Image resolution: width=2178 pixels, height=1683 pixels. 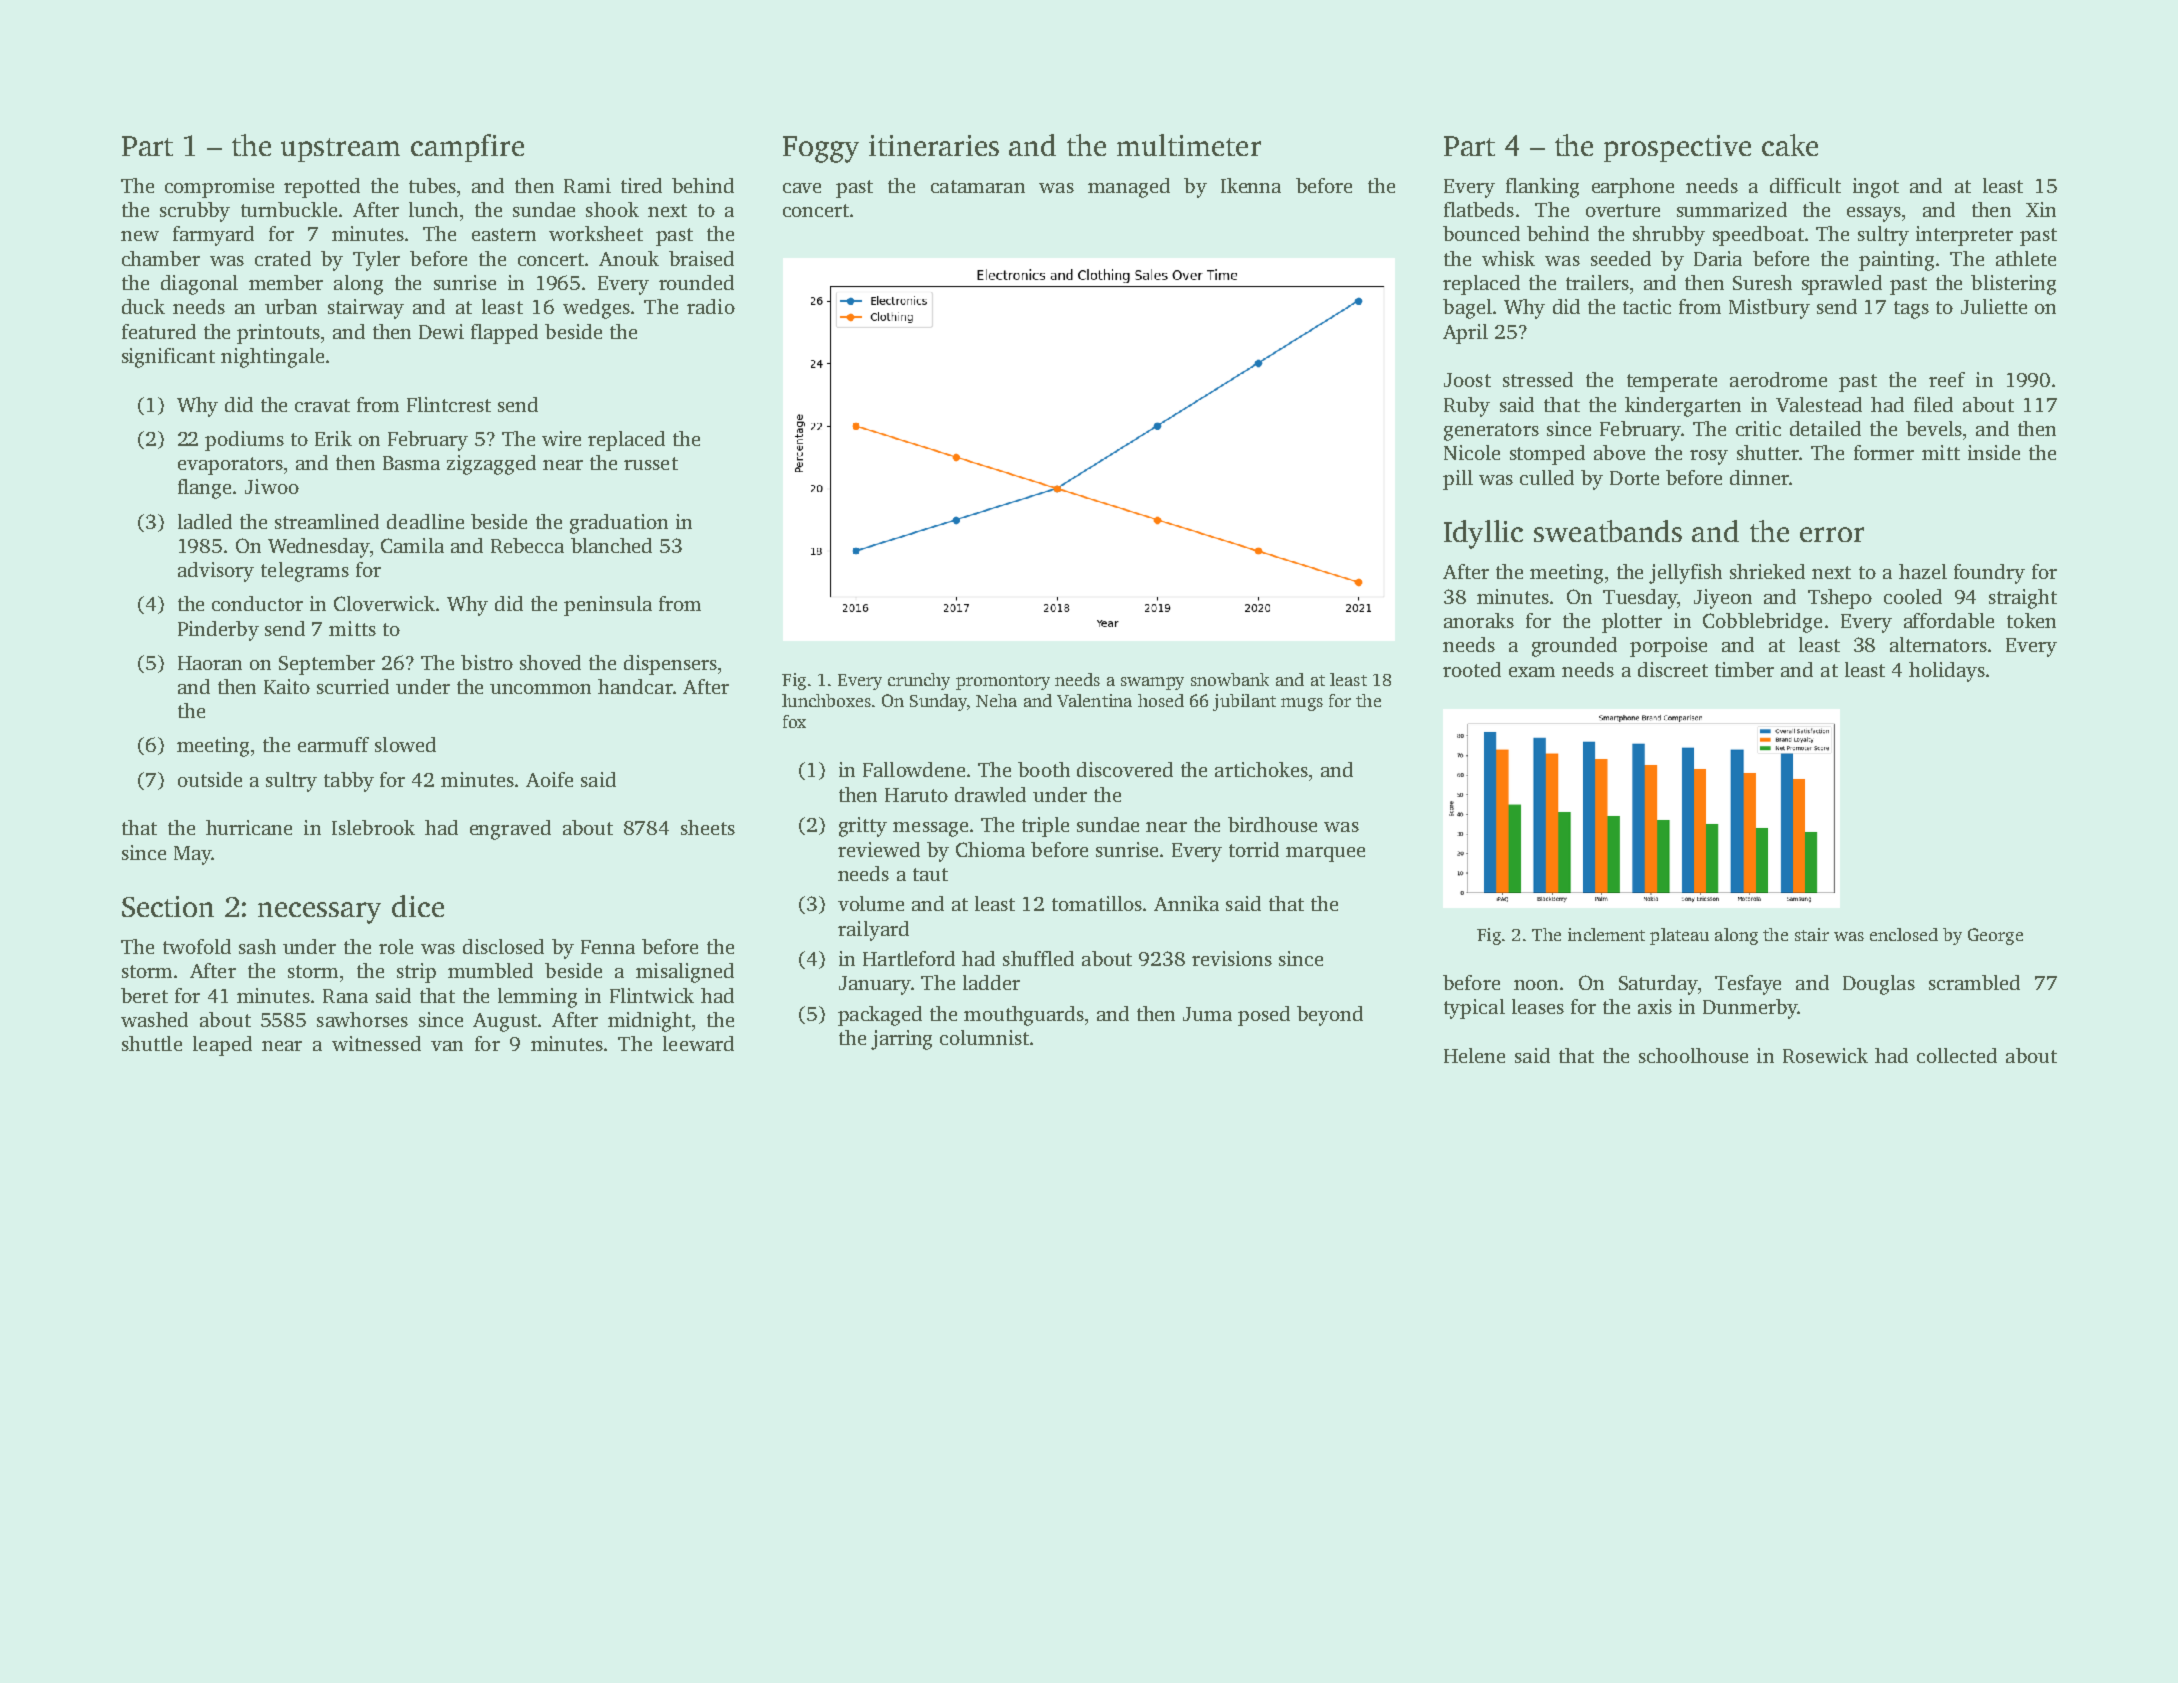 What do you see at coordinates (2041, 209) in the screenshot?
I see `Xin` at bounding box center [2041, 209].
